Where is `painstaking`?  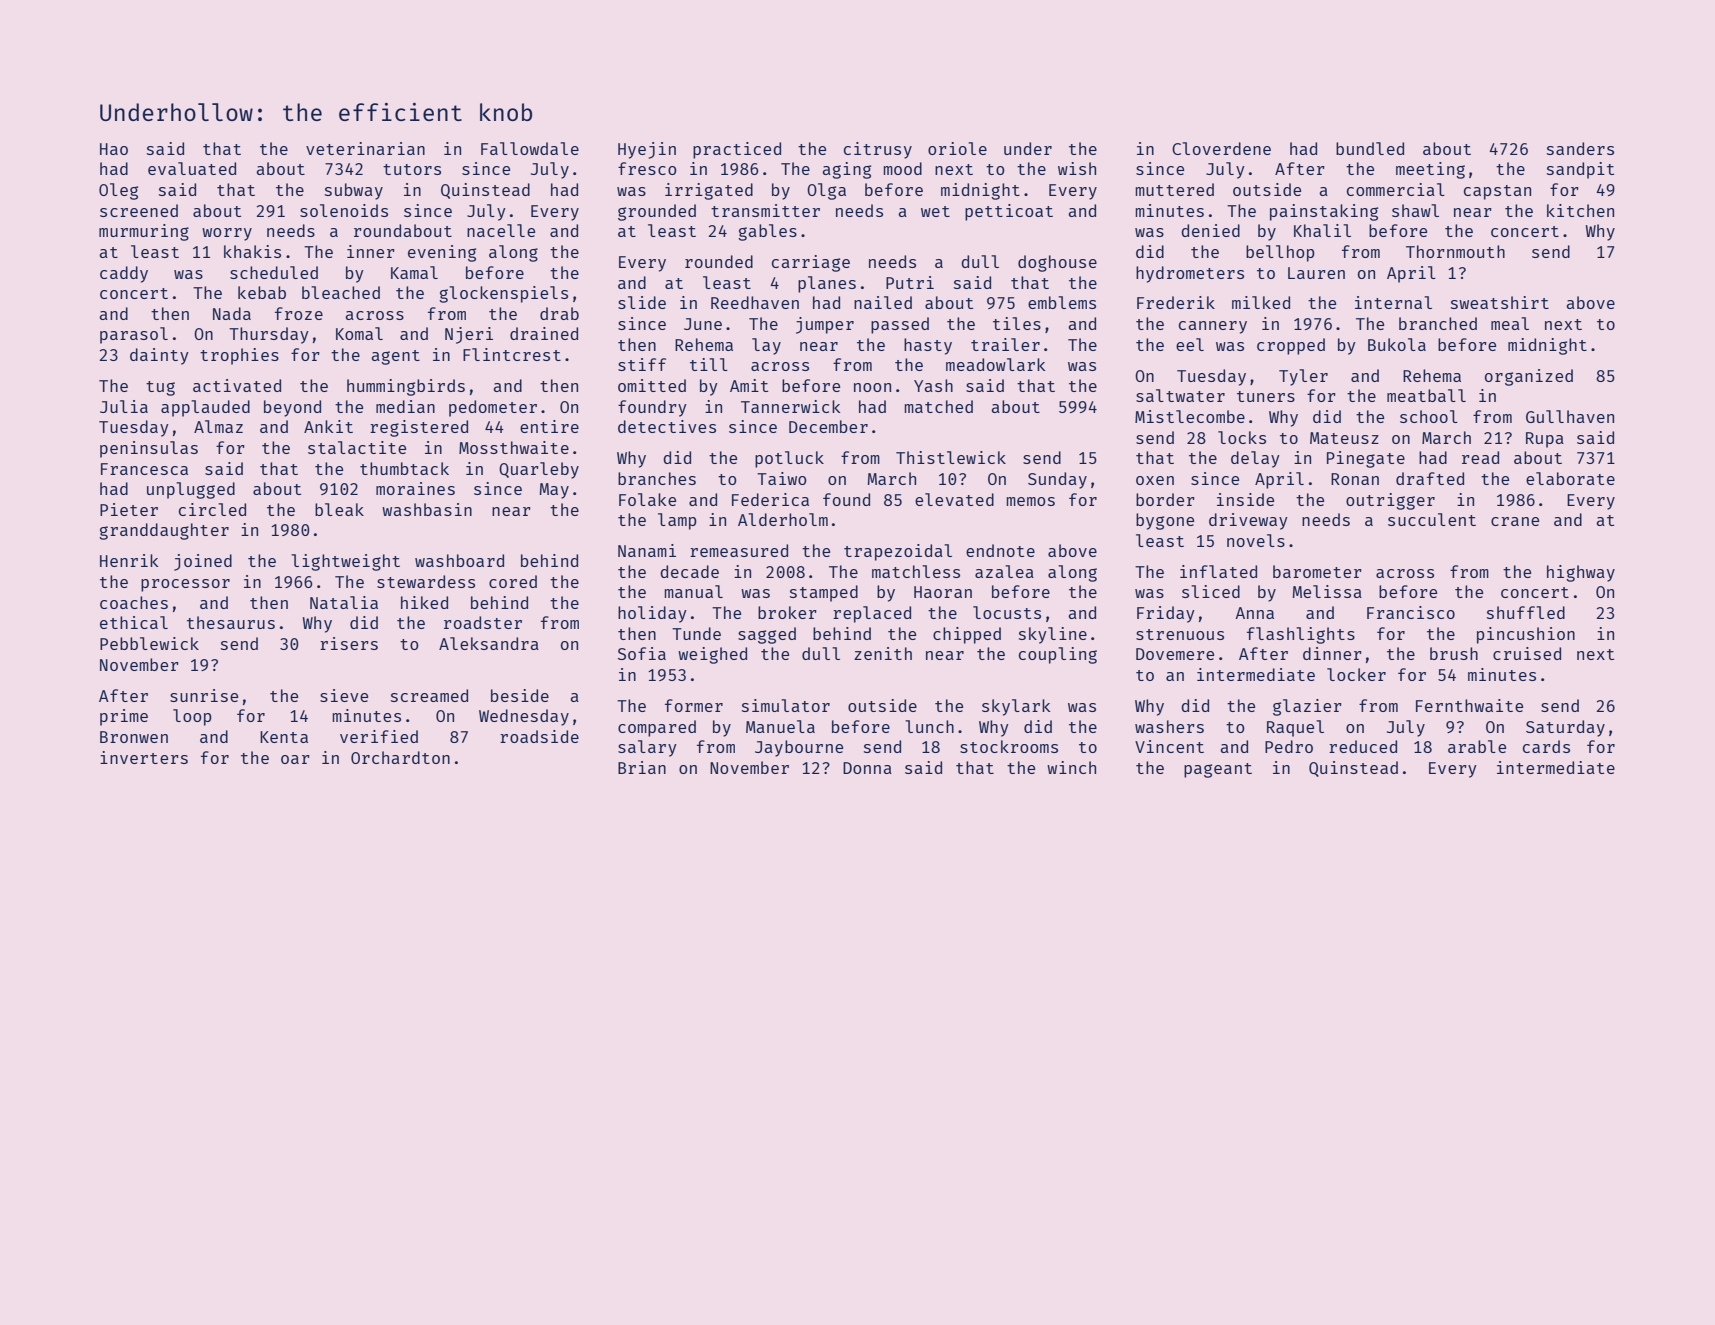 painstaking is located at coordinates (1324, 212).
